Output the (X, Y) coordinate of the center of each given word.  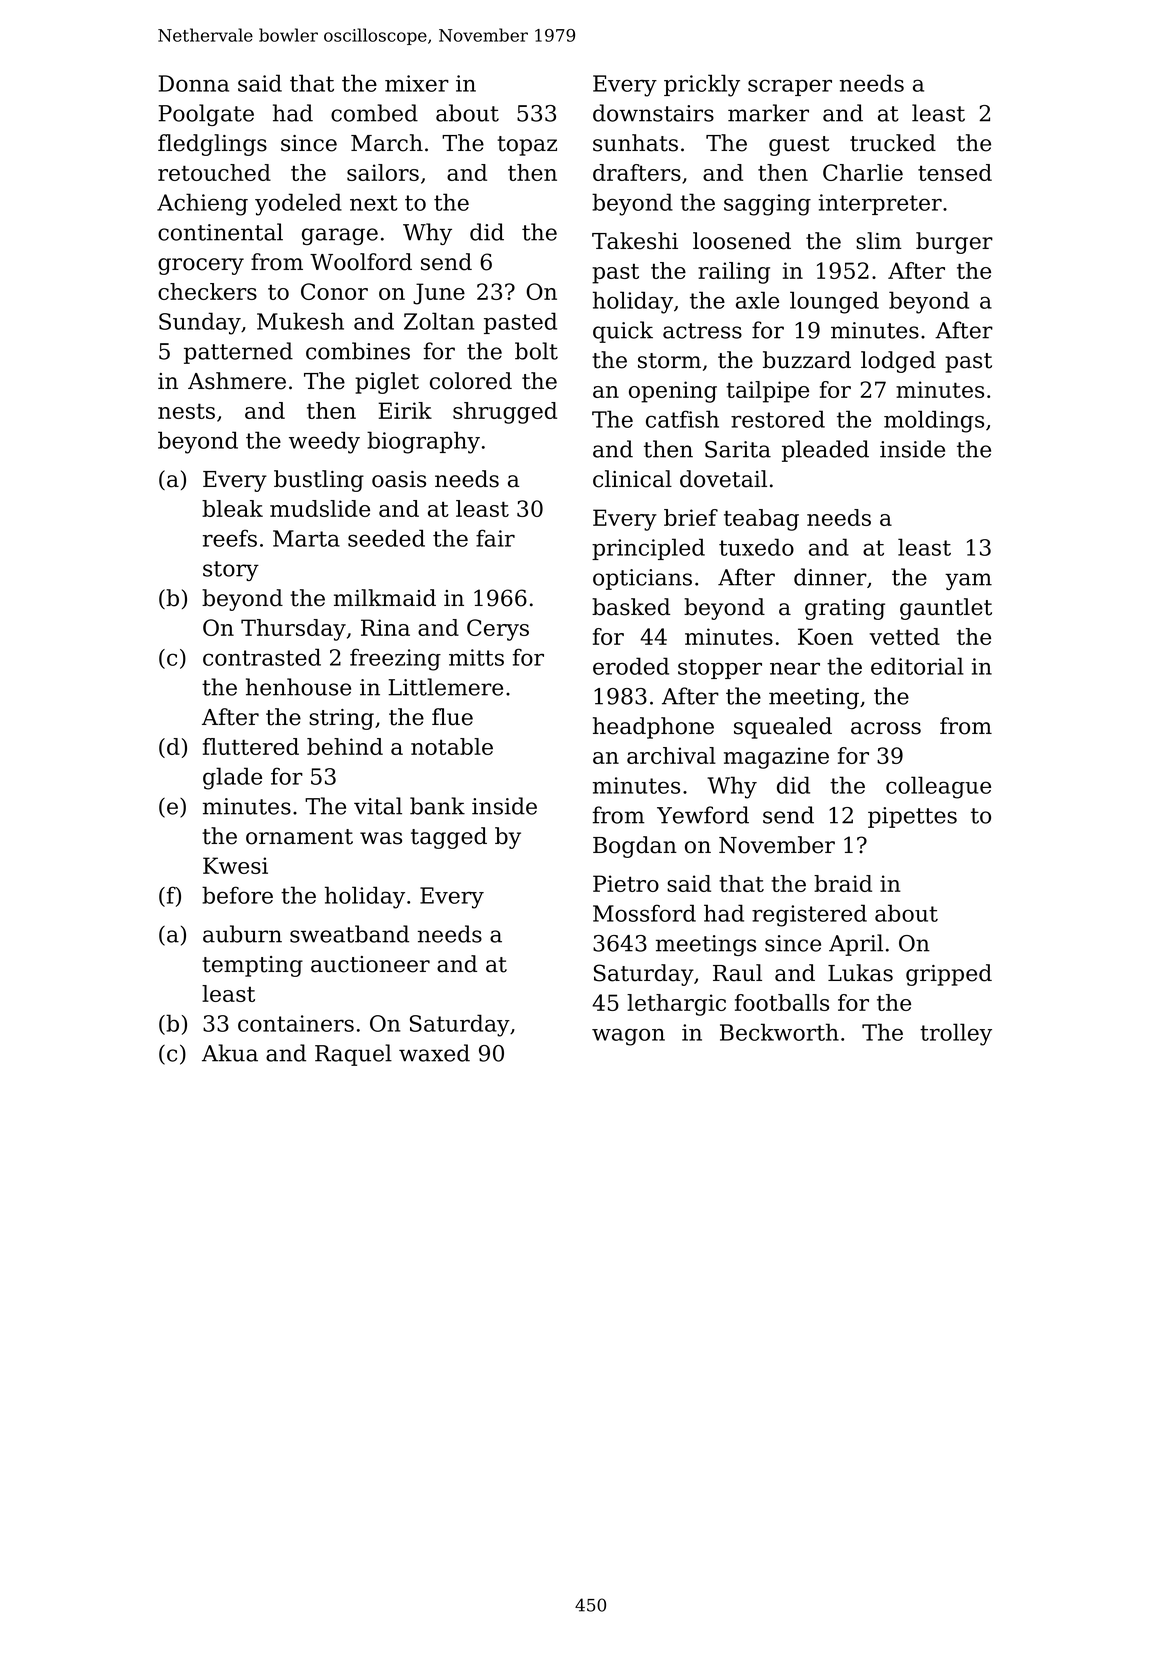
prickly (702, 85)
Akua (230, 1053)
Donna (194, 83)
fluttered (251, 746)
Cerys (498, 630)
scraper (790, 87)
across (886, 728)
